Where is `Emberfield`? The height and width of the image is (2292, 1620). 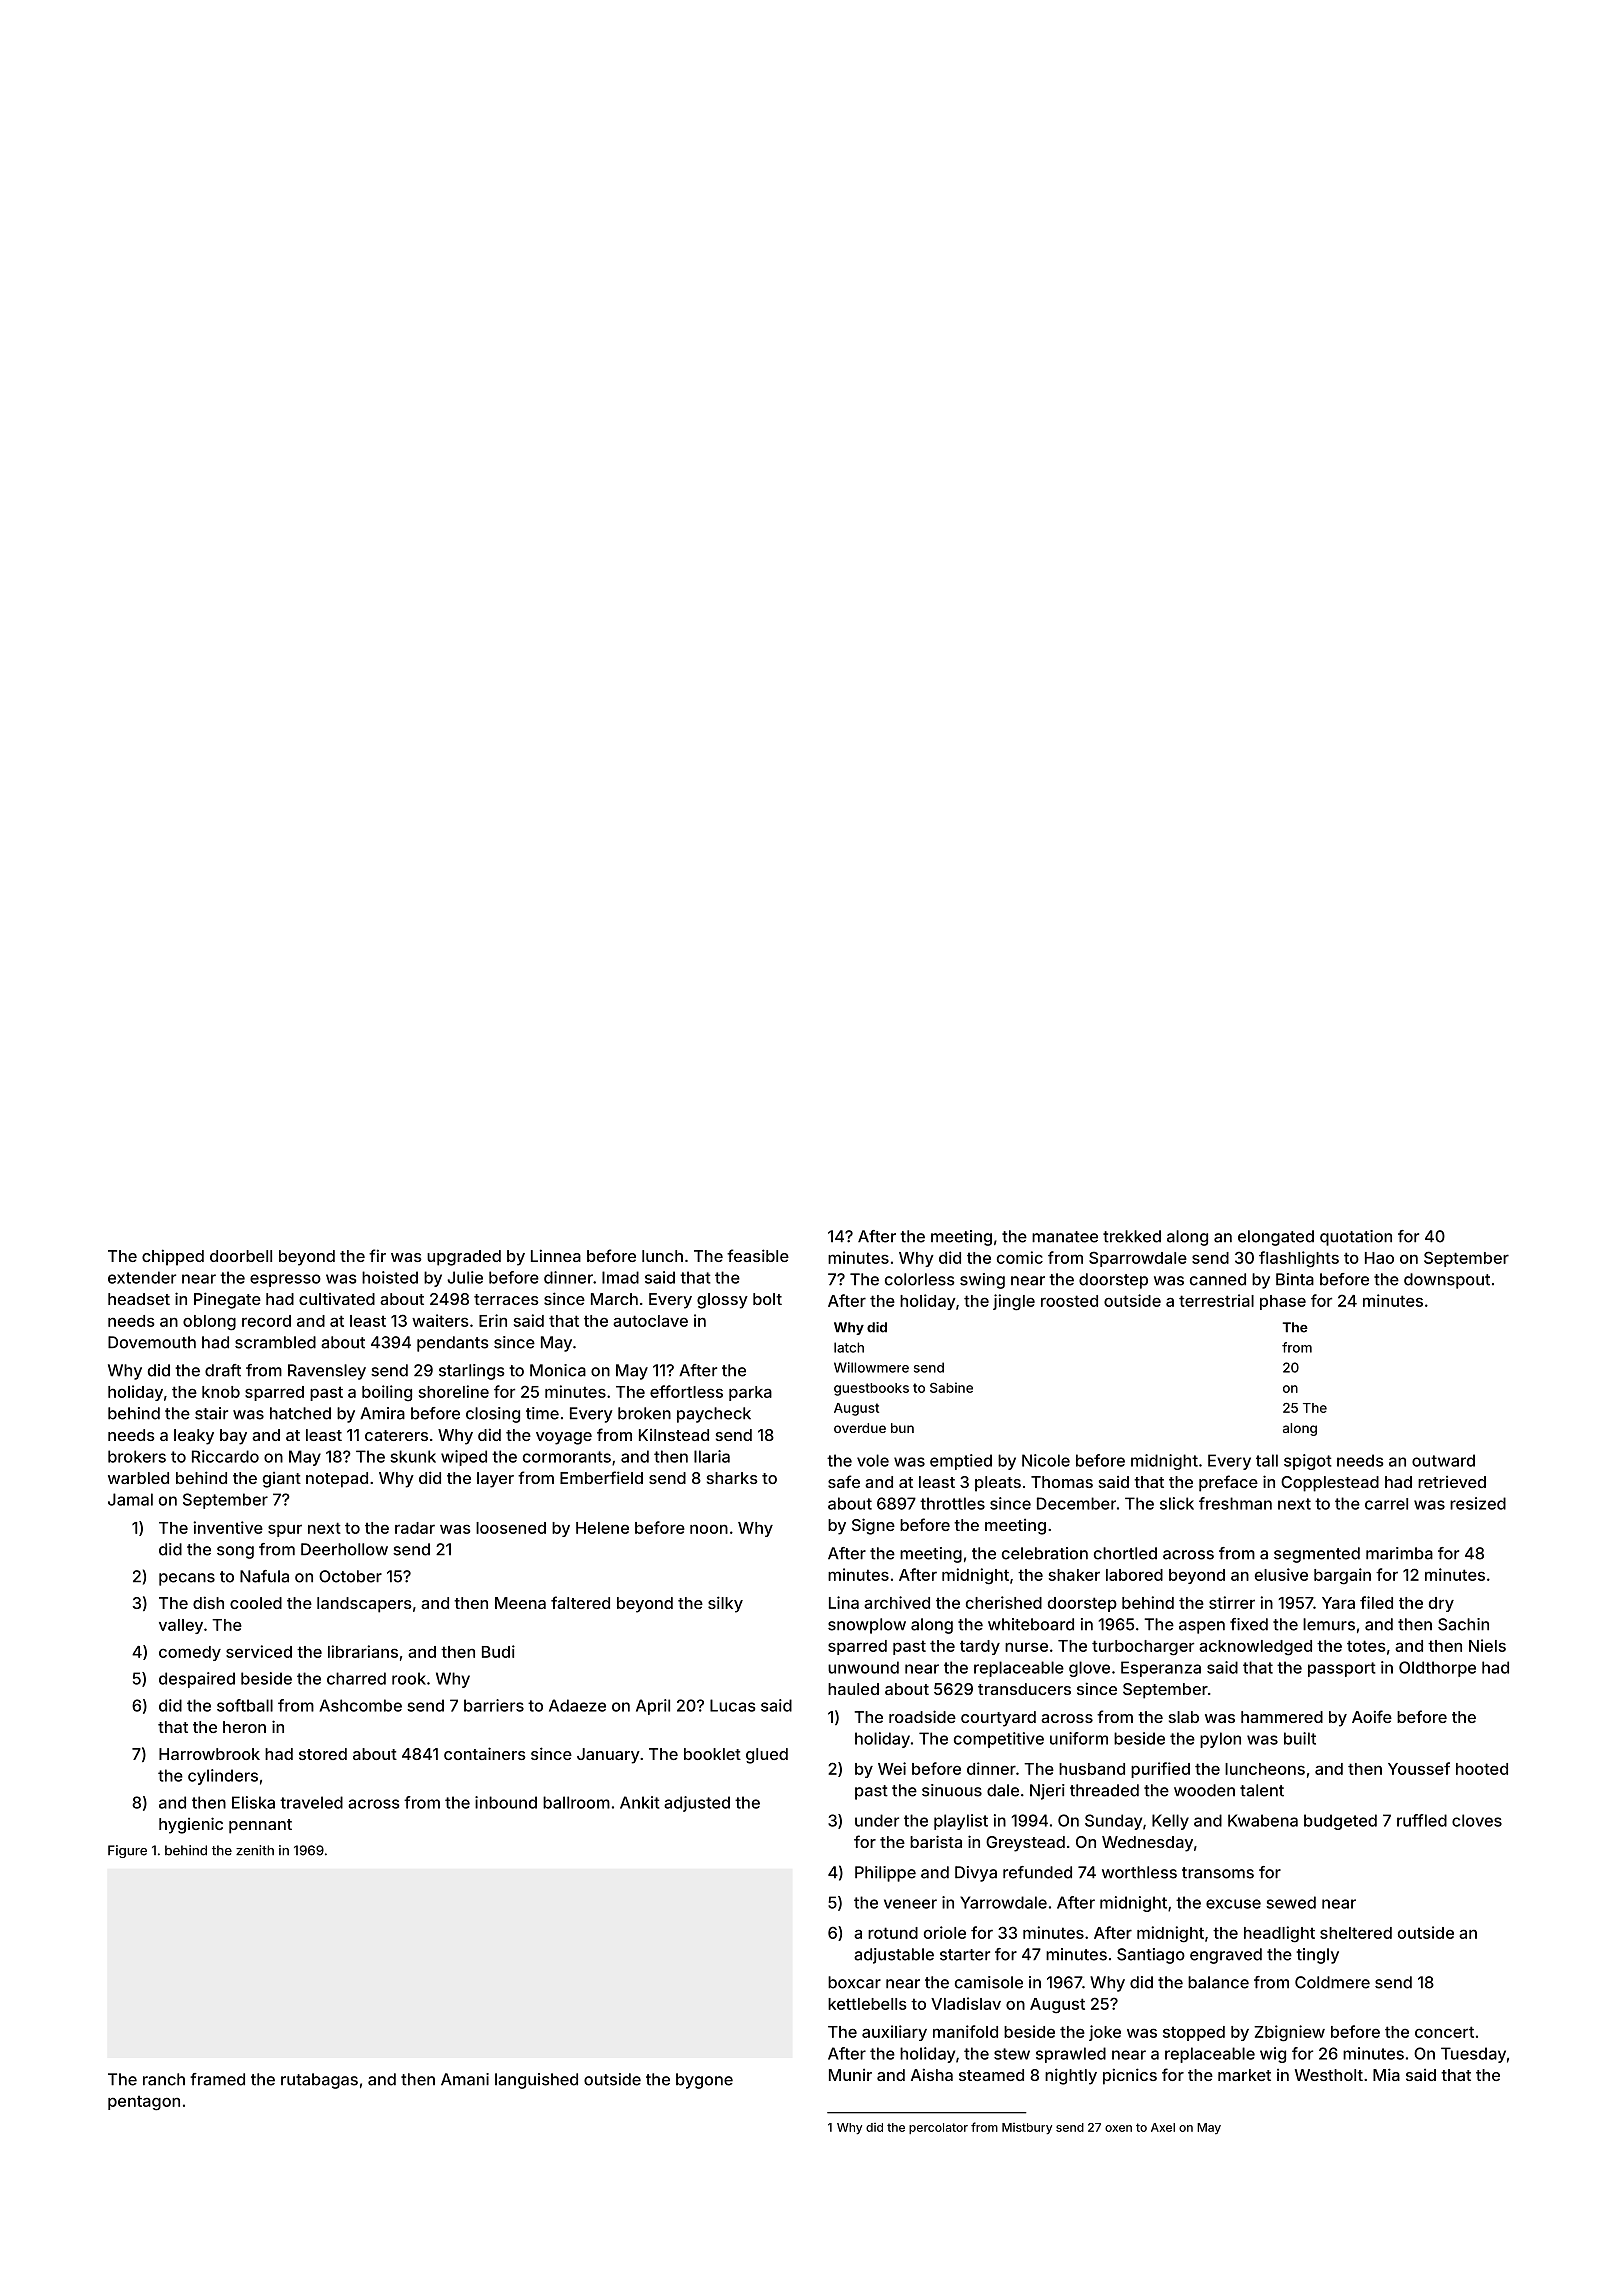
Emberfield is located at coordinates (601, 1477).
